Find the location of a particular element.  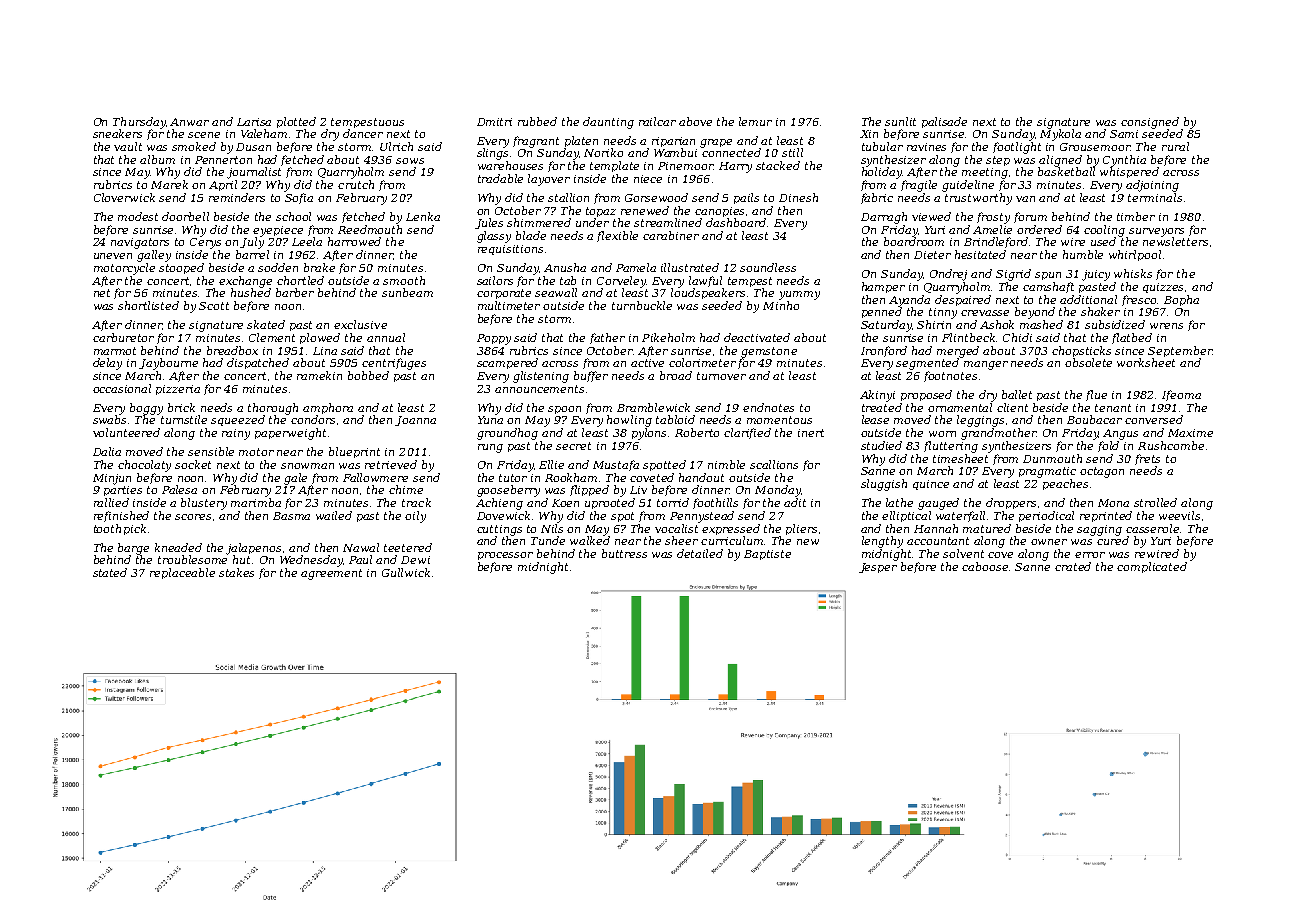

Jesper is located at coordinates (878, 568).
